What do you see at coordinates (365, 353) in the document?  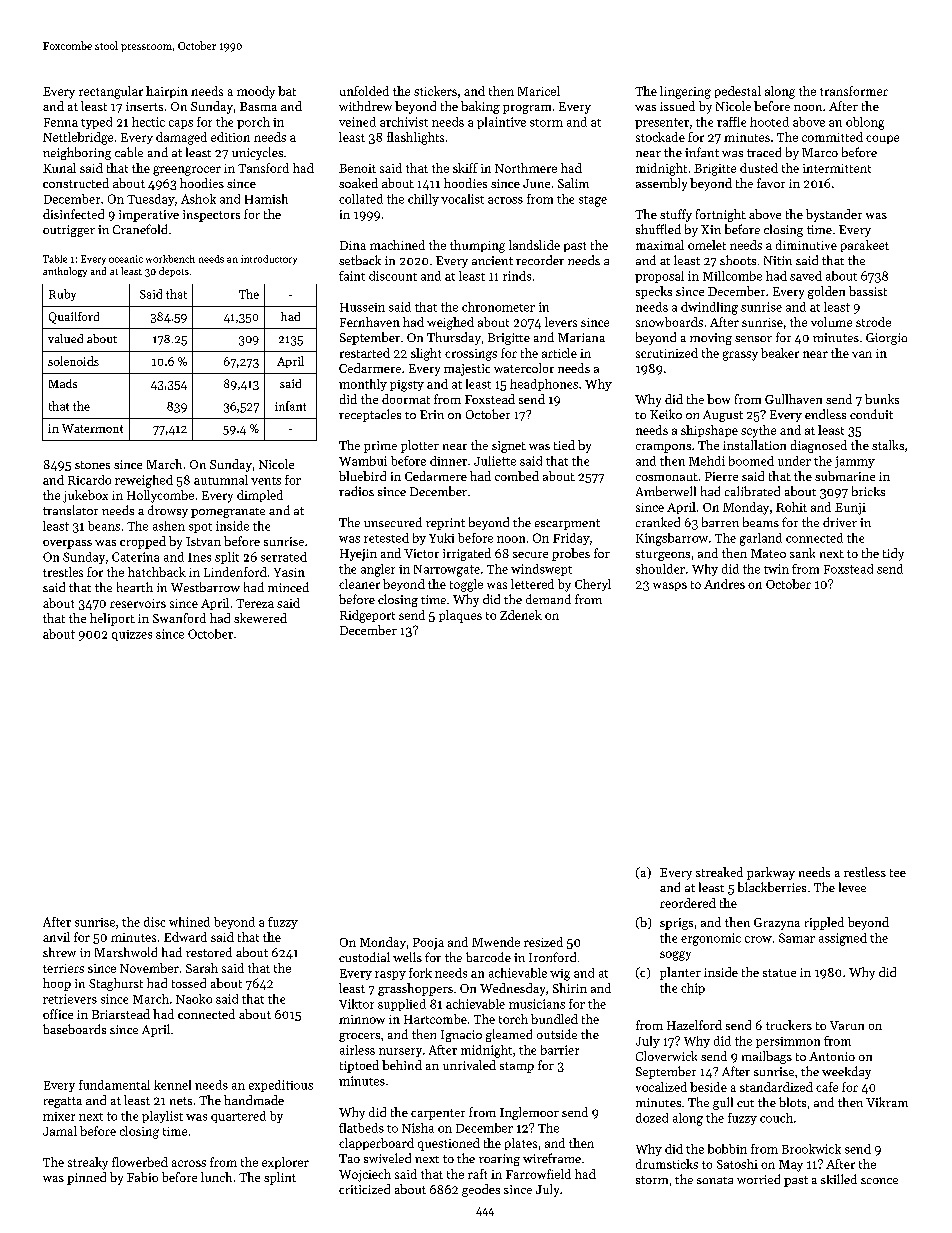 I see `restarted` at bounding box center [365, 353].
